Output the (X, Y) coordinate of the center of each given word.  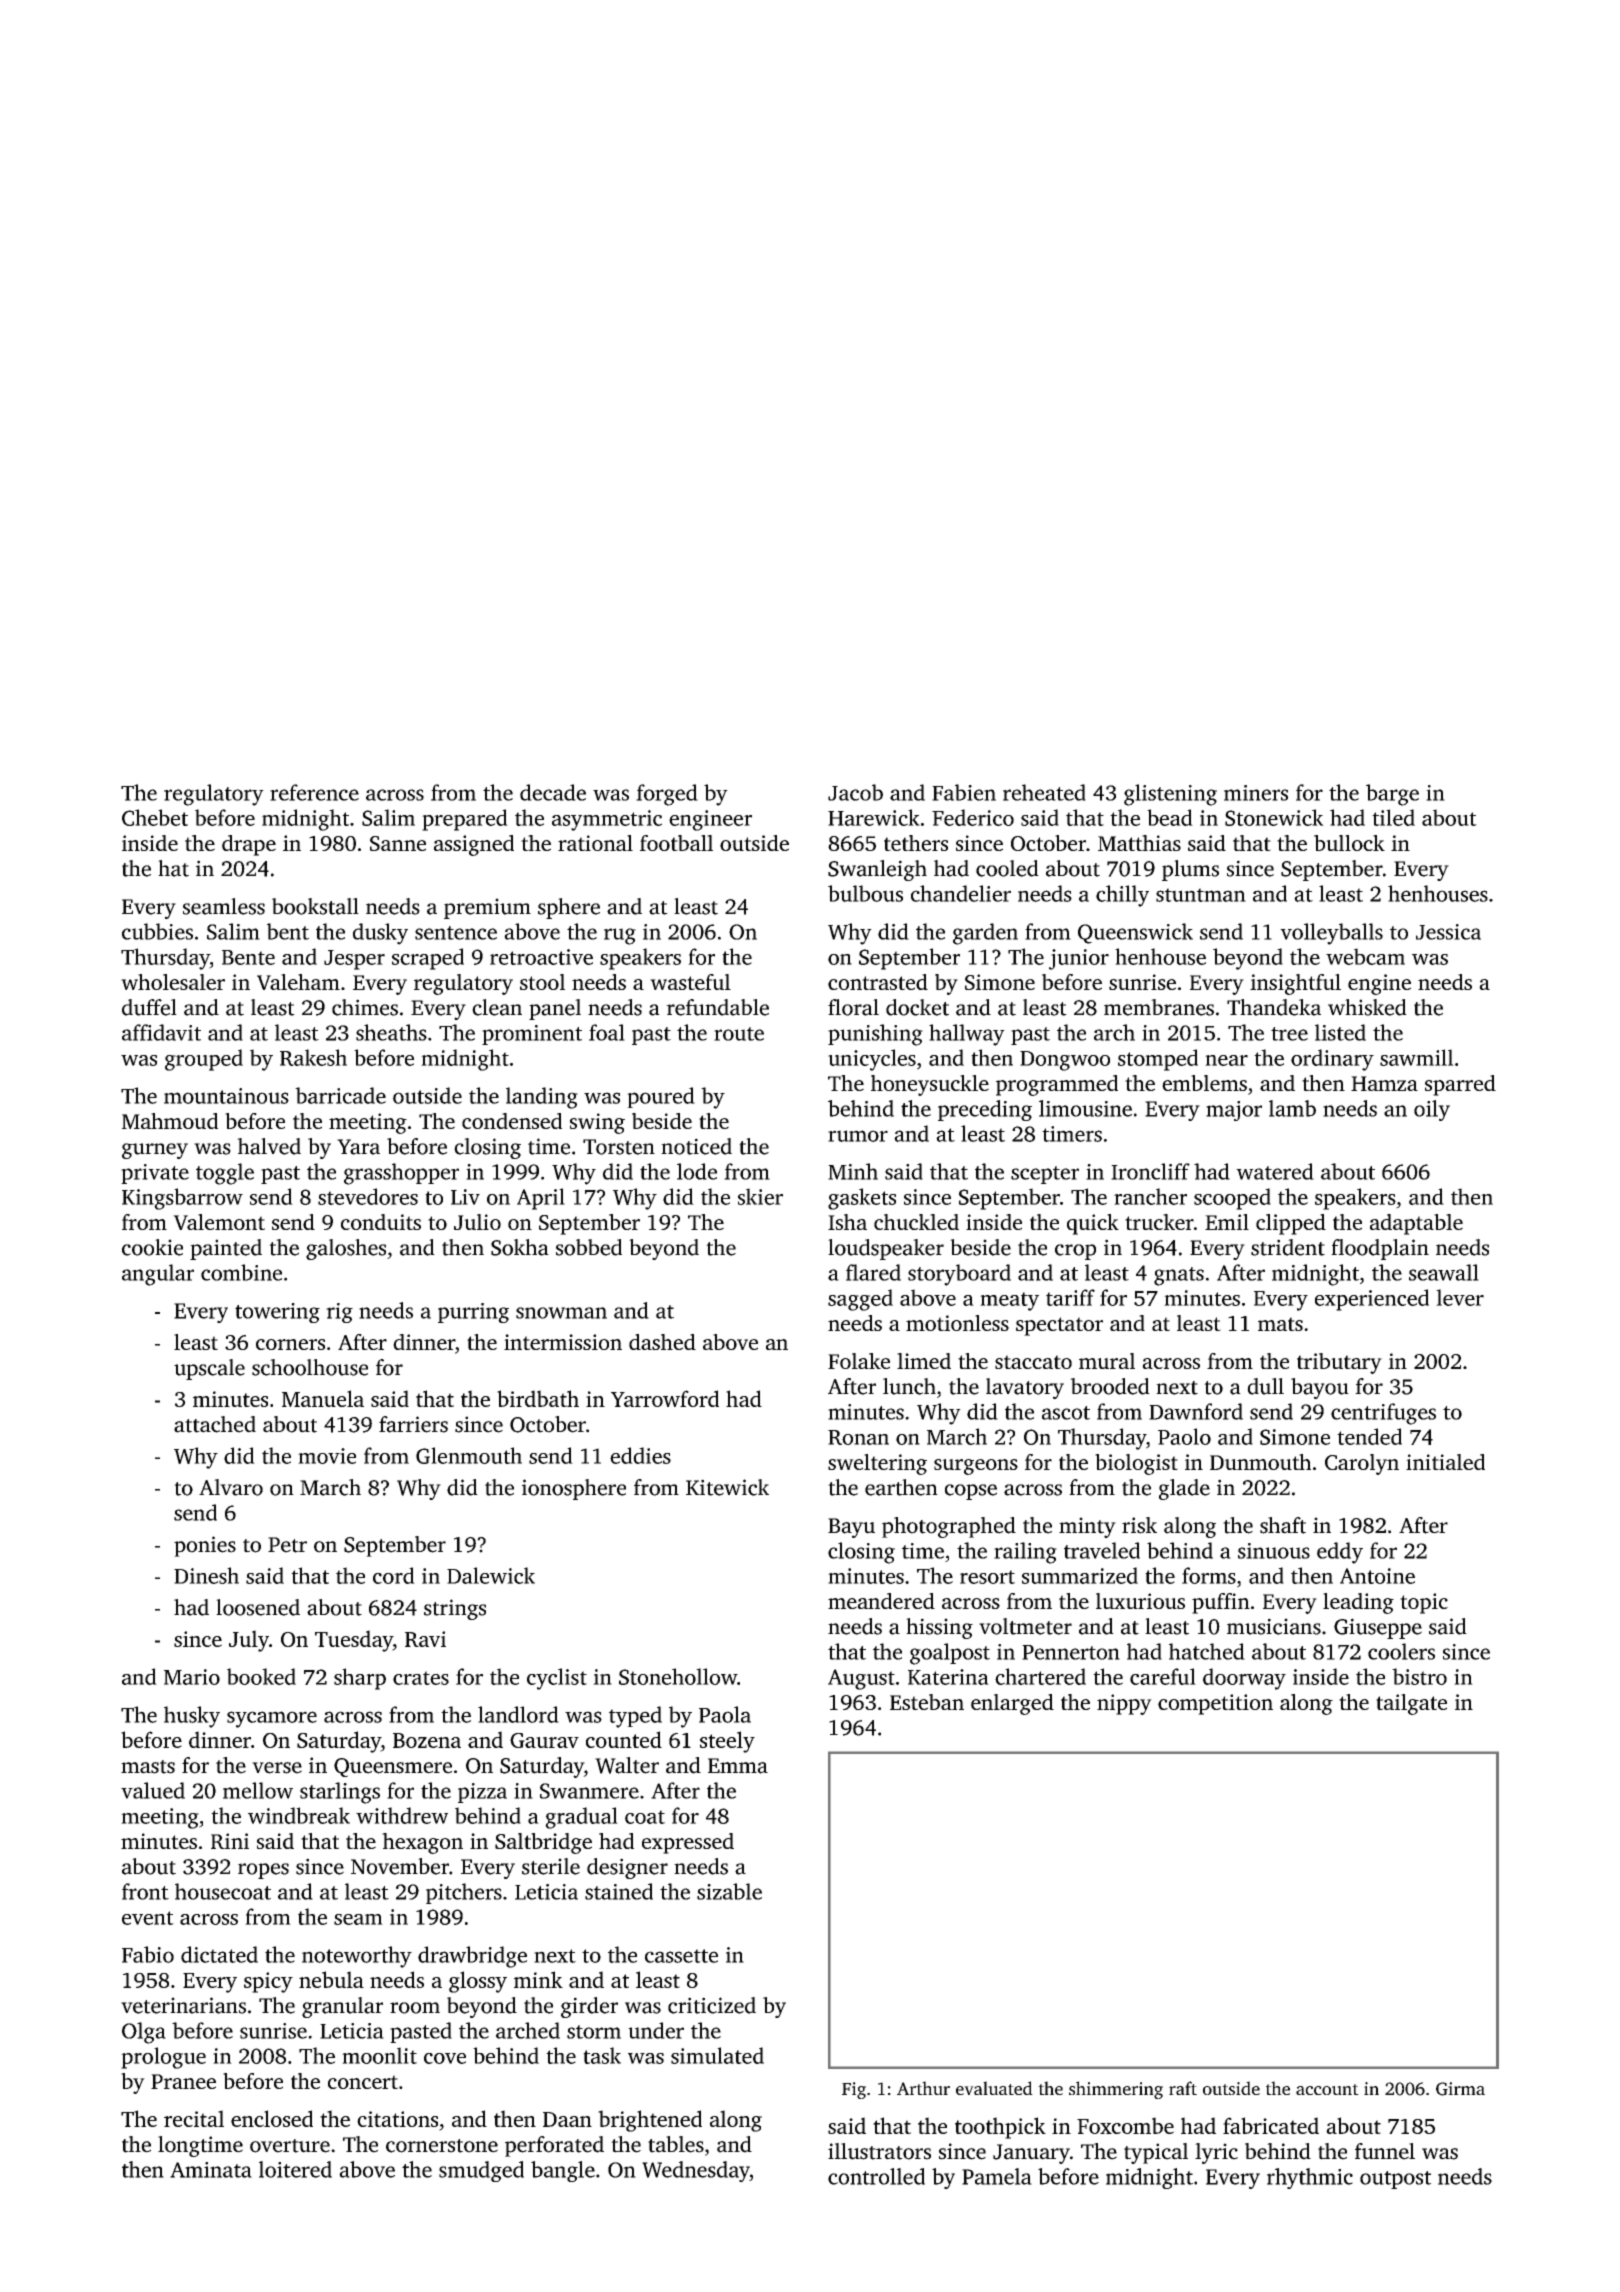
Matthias (1139, 843)
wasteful (690, 982)
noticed (696, 1146)
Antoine (1377, 1576)
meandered (881, 1601)
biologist (1136, 1464)
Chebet (155, 817)
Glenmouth (469, 1455)
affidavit (161, 1032)
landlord (518, 1714)
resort (987, 1577)
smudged (481, 2171)
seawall (1444, 1272)
